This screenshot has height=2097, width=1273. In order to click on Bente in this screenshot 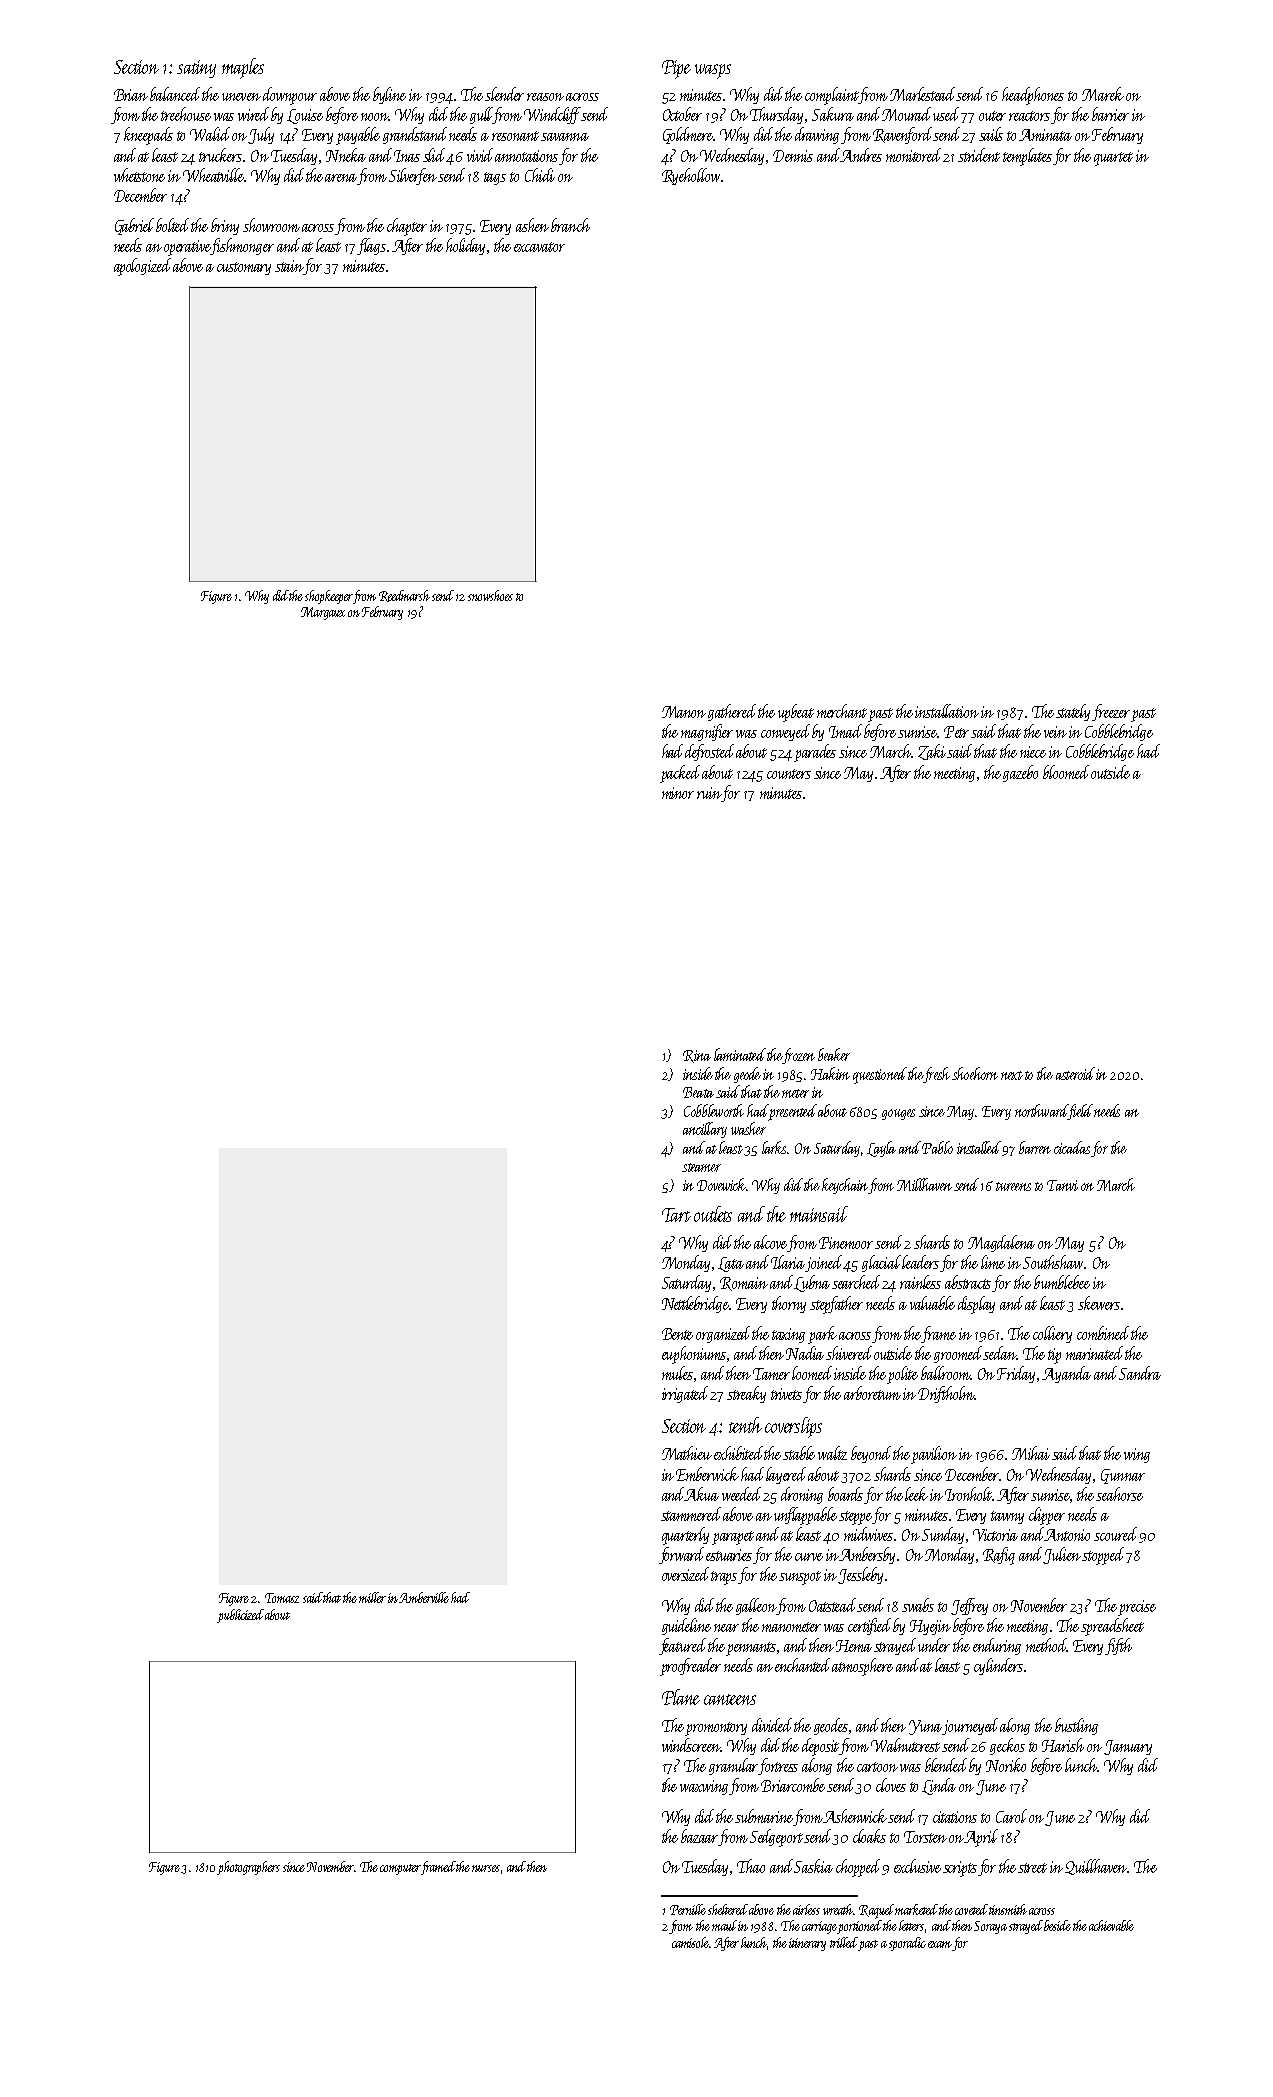, I will do `click(677, 1334)`.
